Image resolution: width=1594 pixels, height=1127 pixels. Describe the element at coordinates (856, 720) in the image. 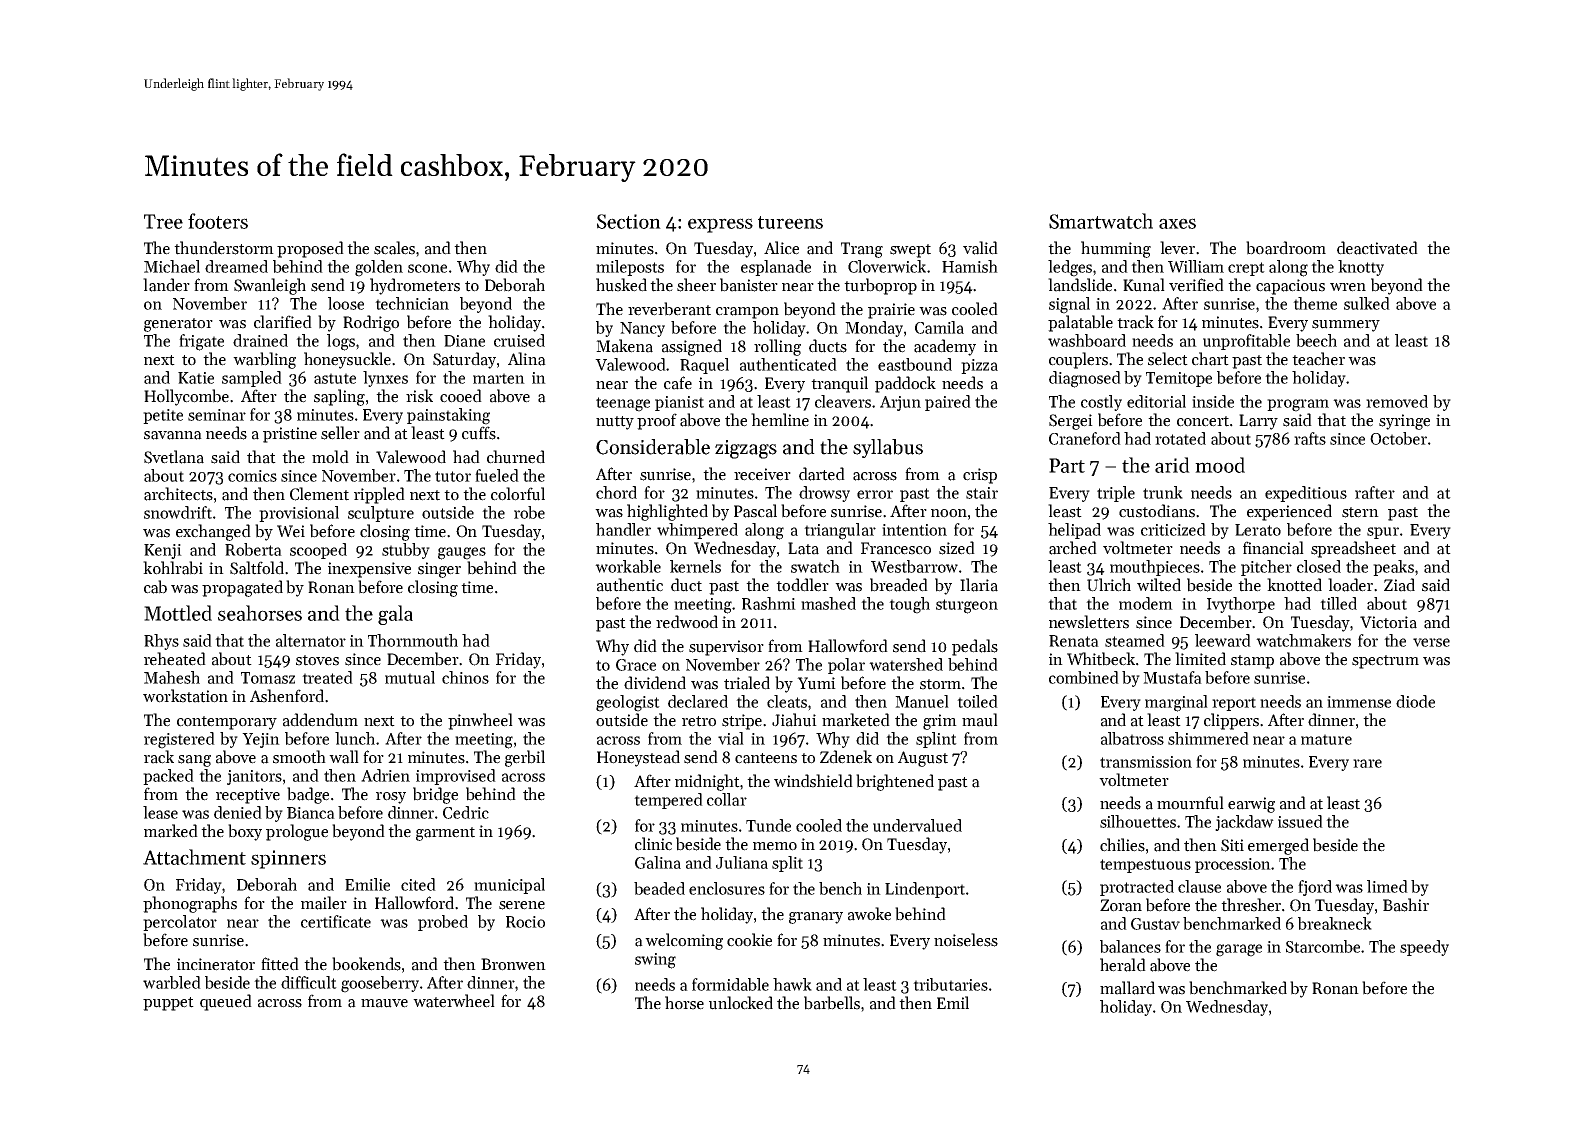

I see `marketed` at that location.
